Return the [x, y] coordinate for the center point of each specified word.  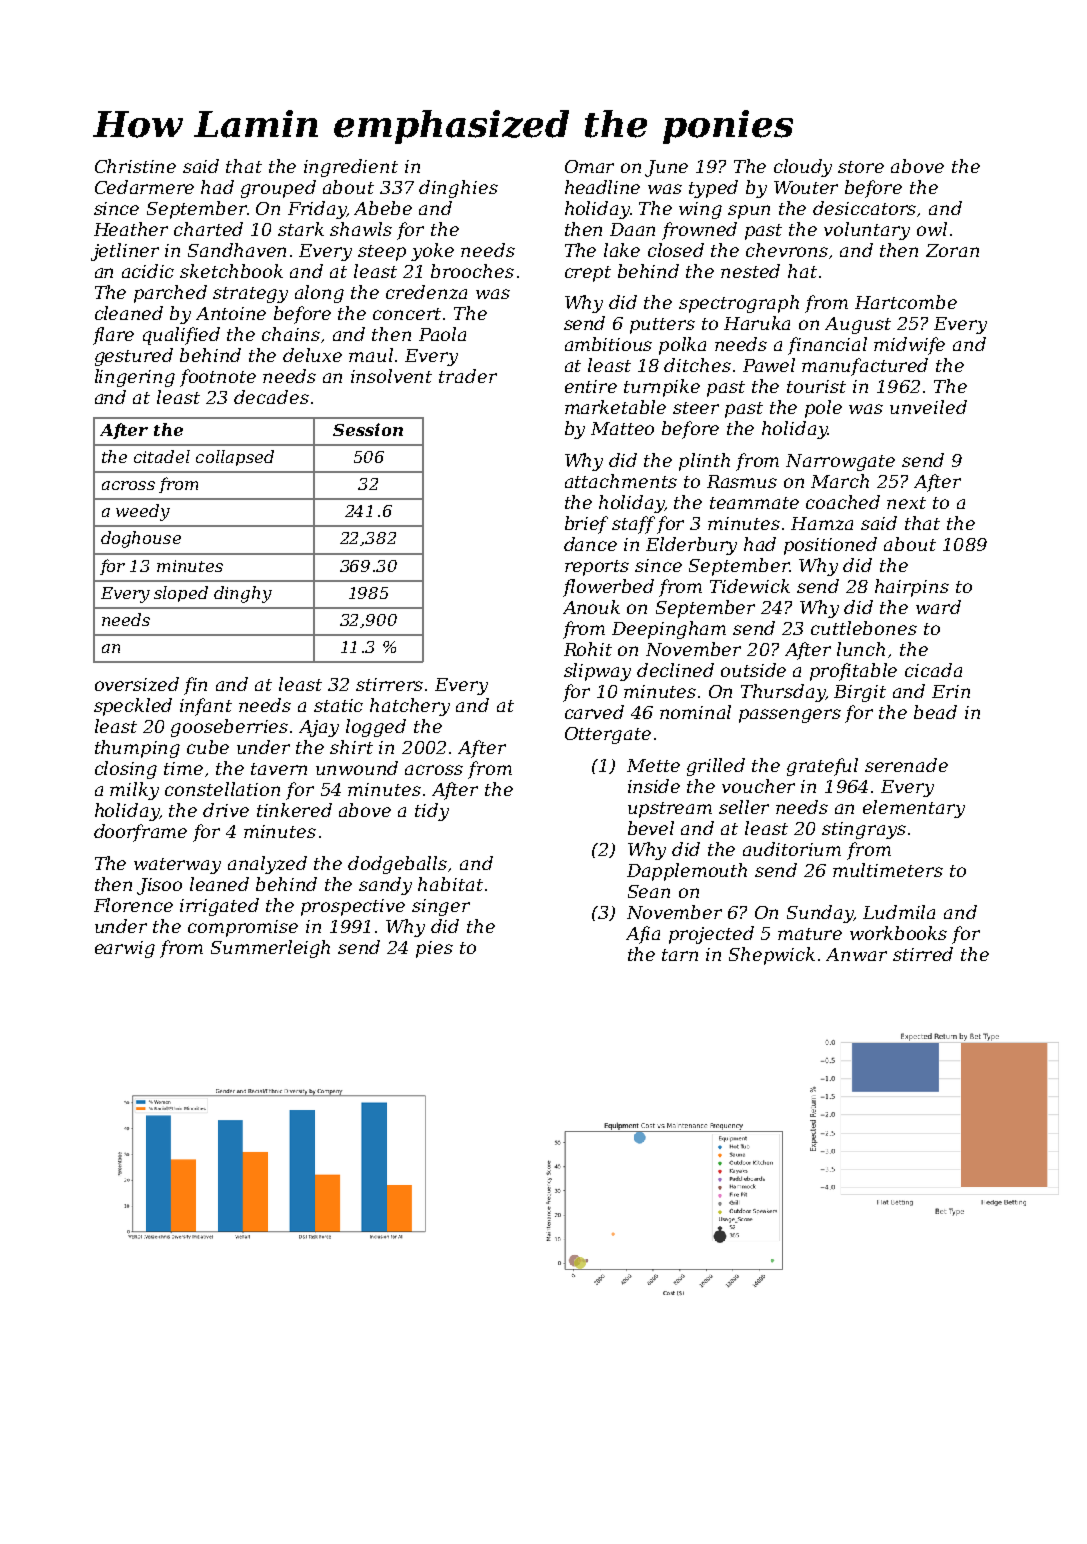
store [861, 167]
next [906, 503]
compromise [243, 928]
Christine [135, 166]
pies [434, 949]
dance [590, 544]
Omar [589, 166]
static [338, 705]
